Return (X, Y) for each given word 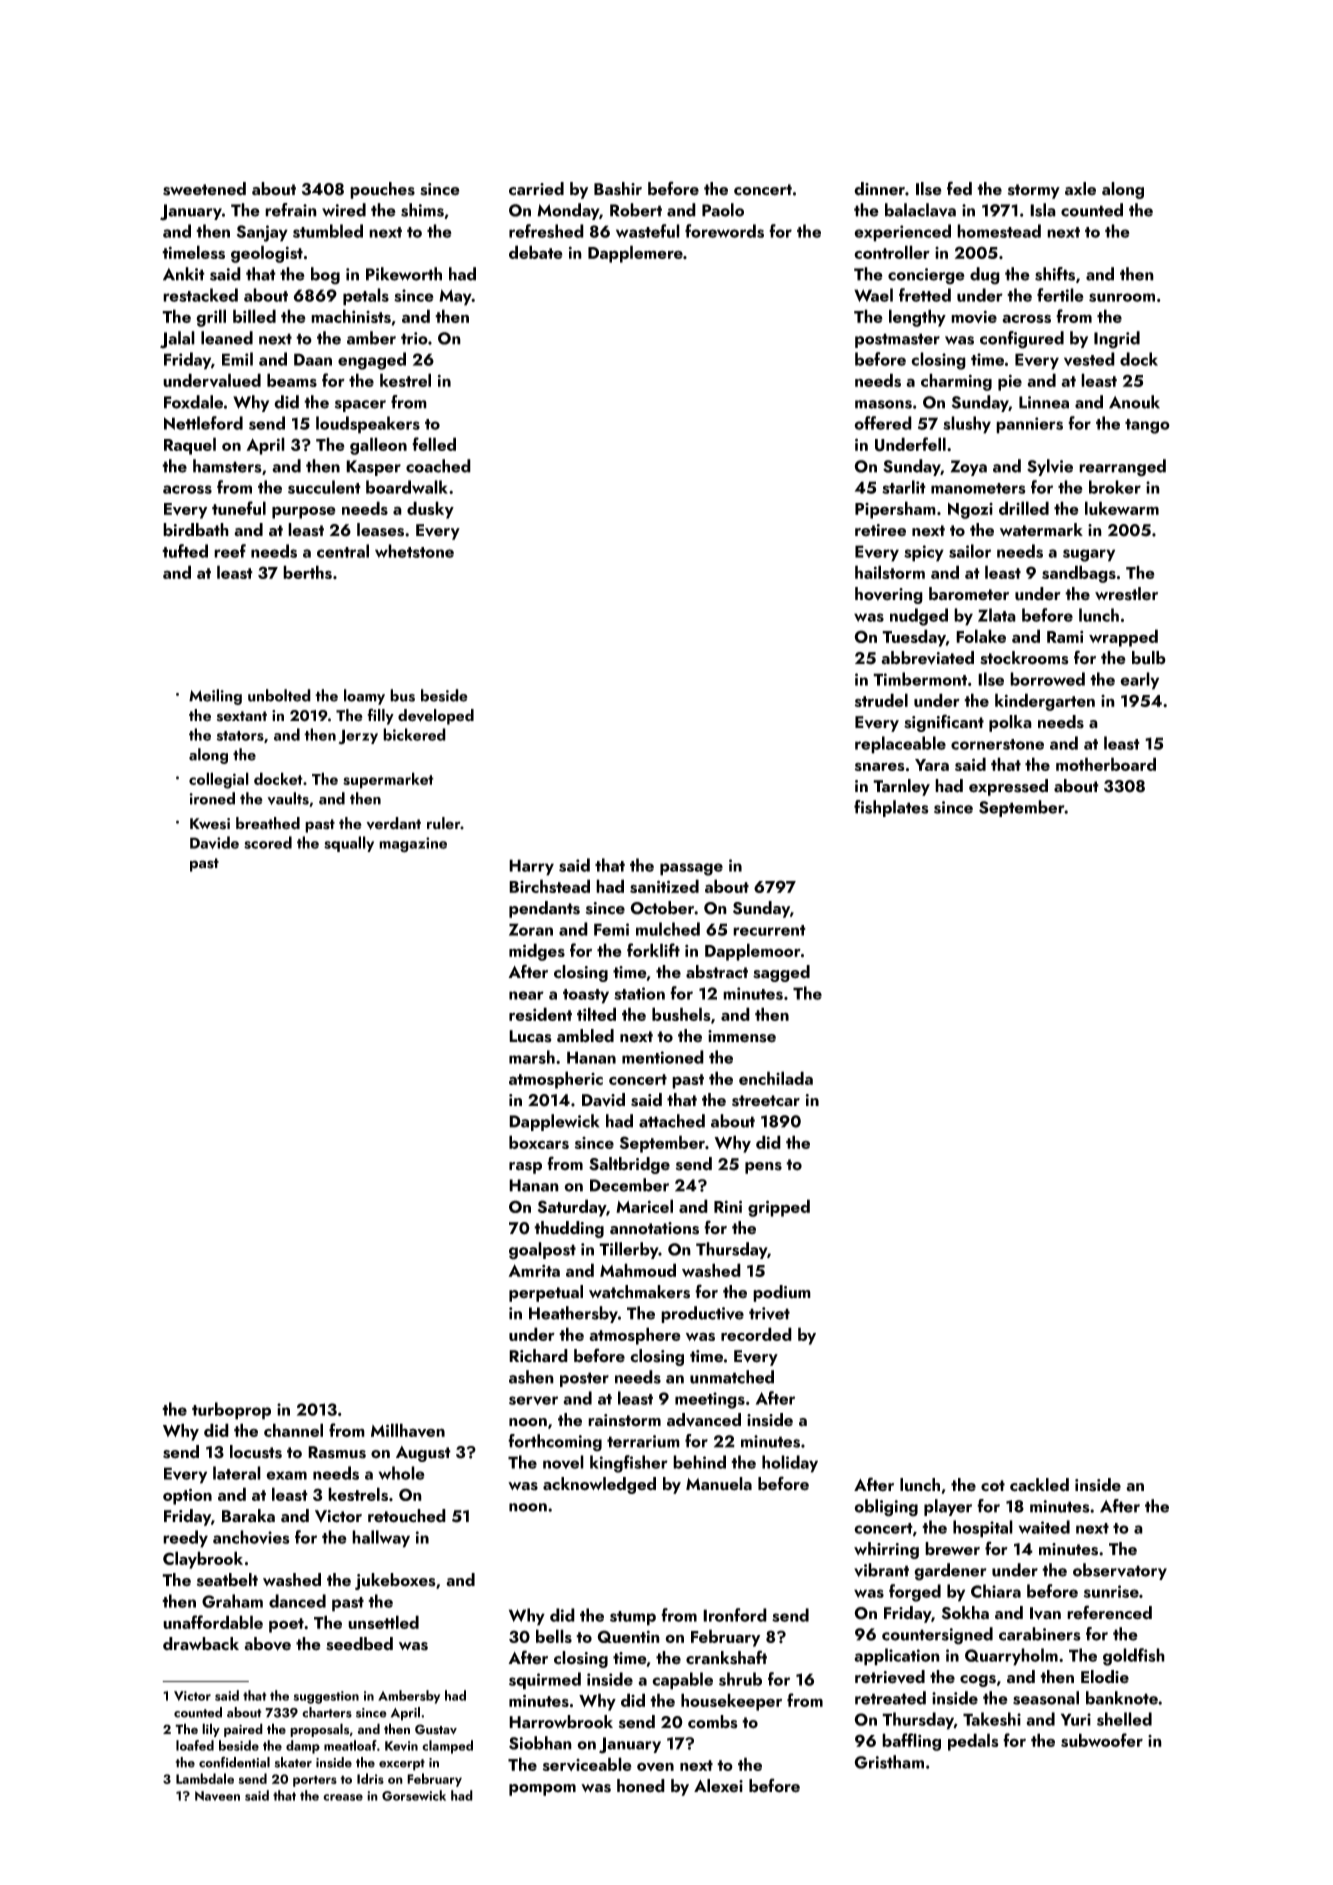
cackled (1039, 1485)
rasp (525, 1168)
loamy (364, 697)
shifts (1055, 274)
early (1139, 681)
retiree (880, 530)
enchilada (776, 1078)
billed (254, 316)
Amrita (534, 1270)
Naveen (217, 1796)
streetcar (766, 1101)
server (533, 1400)
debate (536, 252)
